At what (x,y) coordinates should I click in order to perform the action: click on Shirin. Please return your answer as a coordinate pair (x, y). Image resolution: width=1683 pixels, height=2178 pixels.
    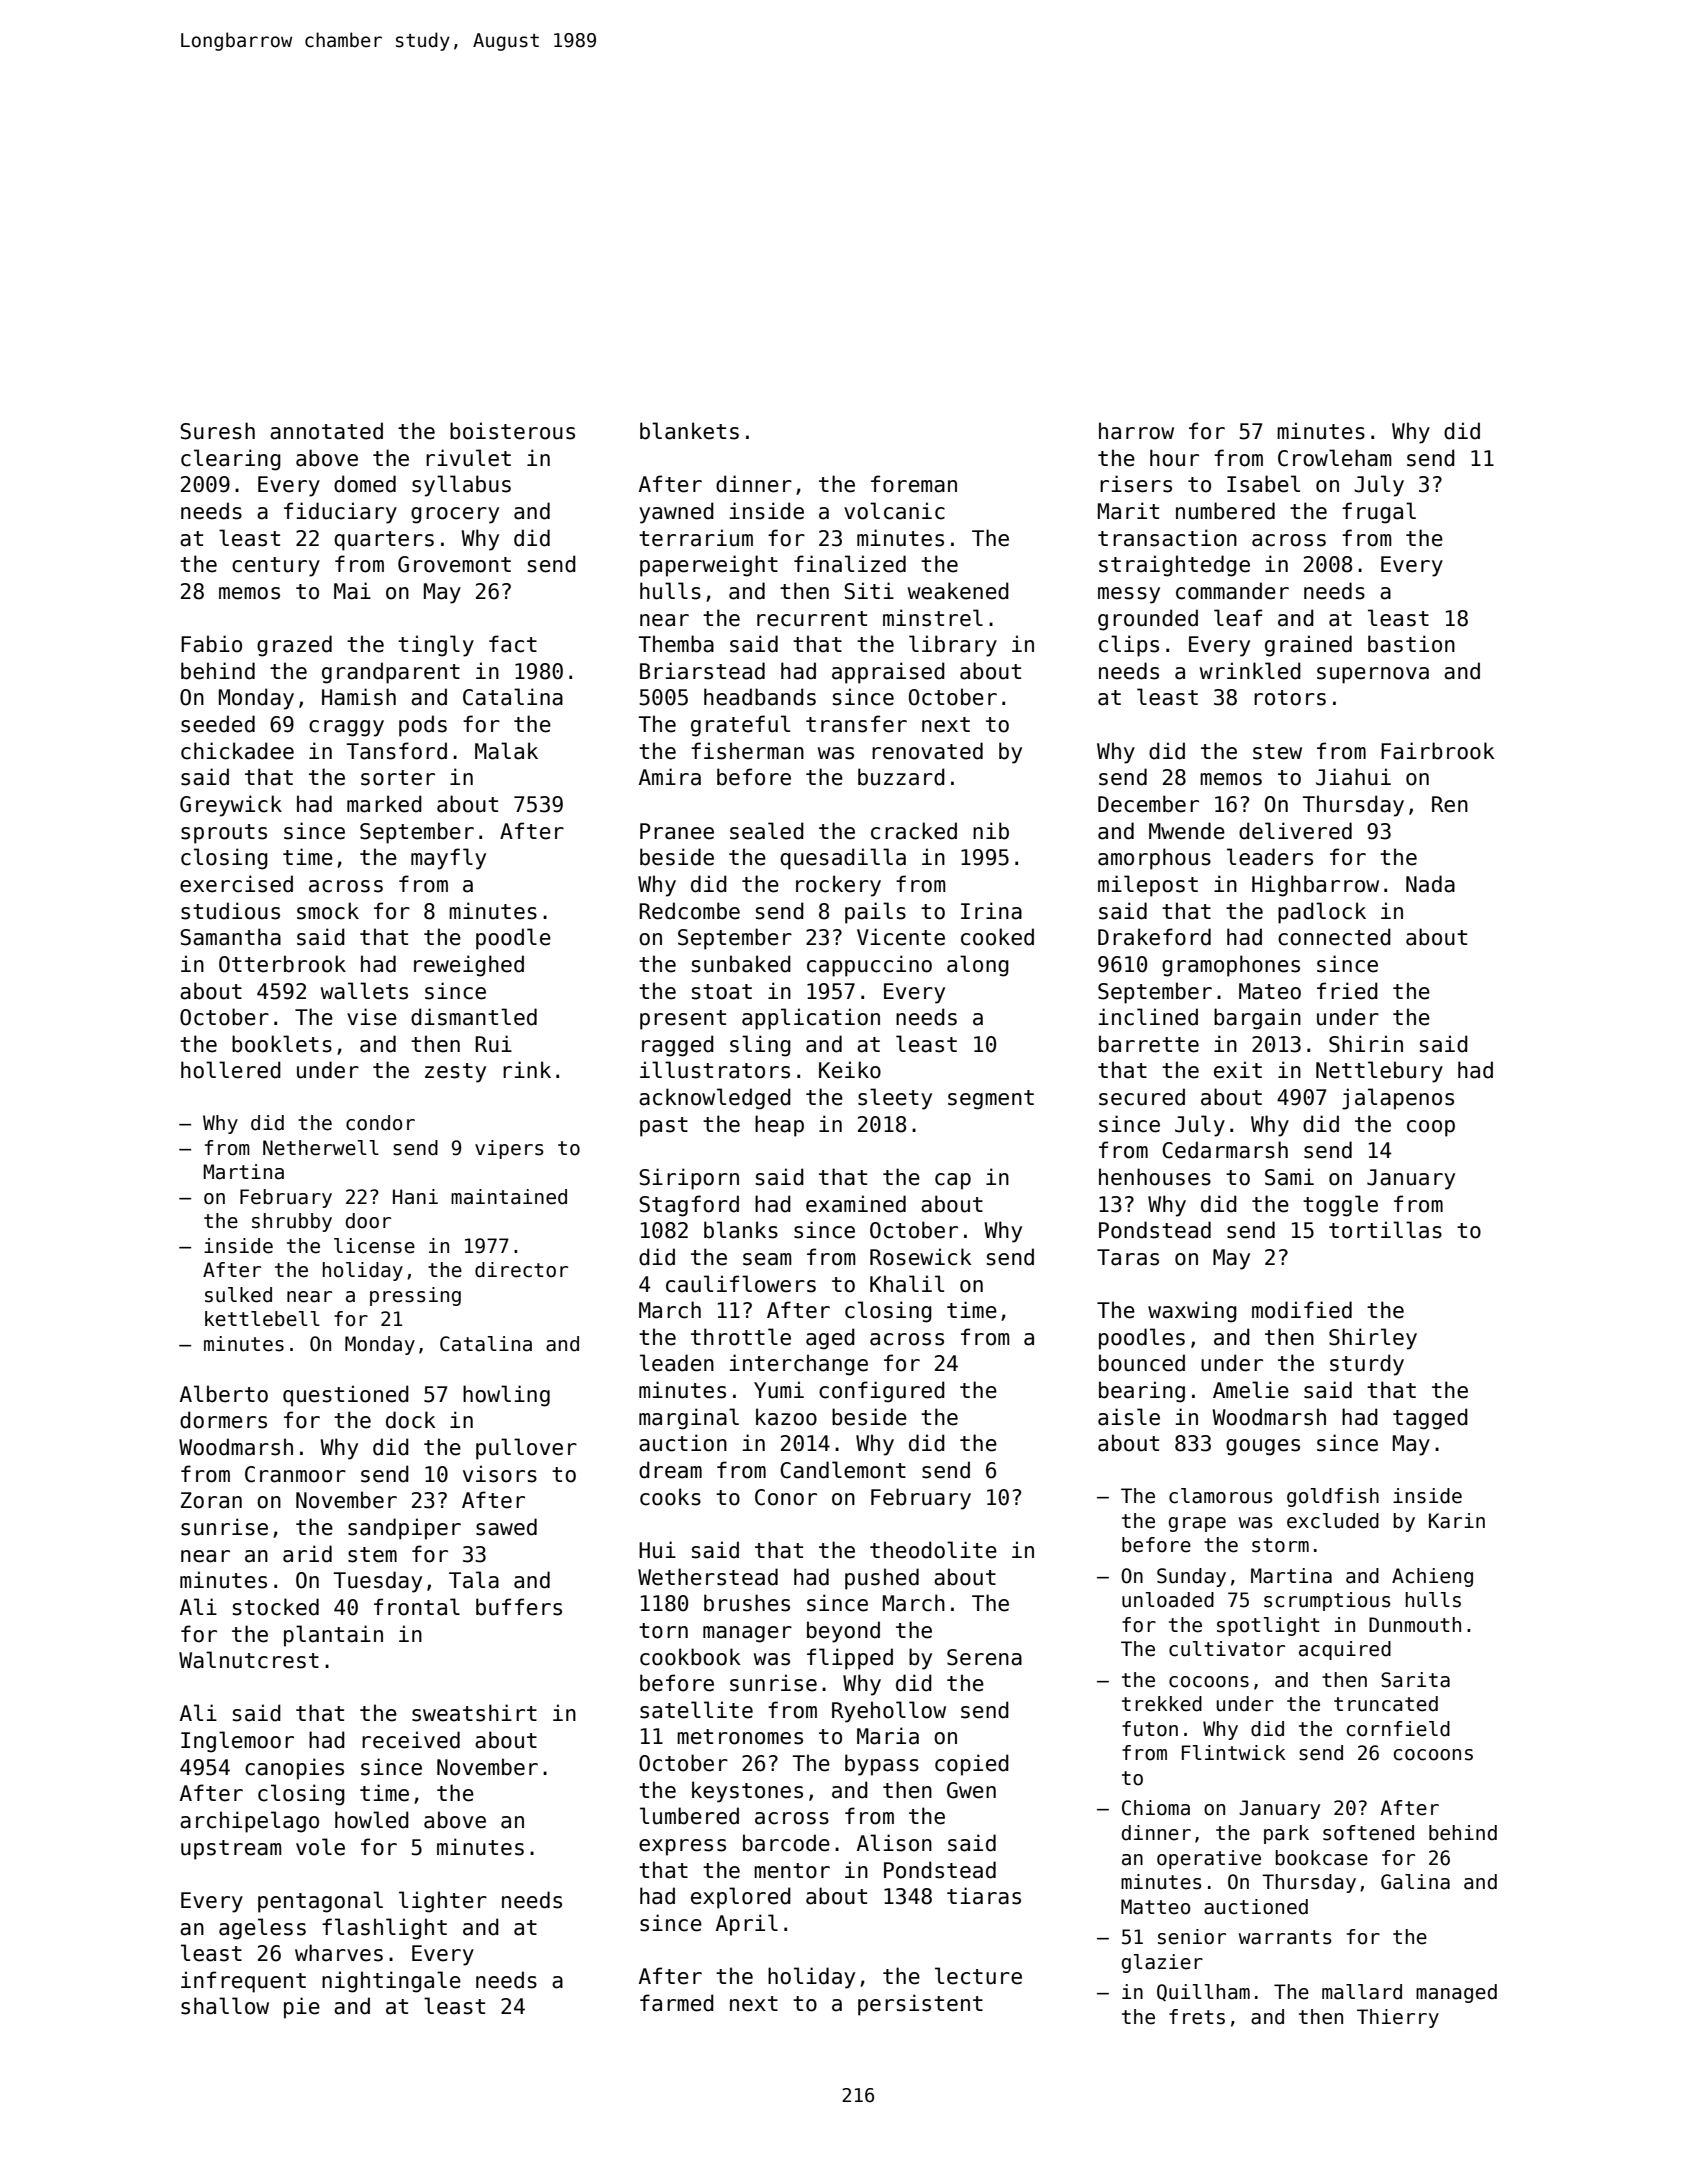
    Looking at the image, I should click on (1366, 1044).
